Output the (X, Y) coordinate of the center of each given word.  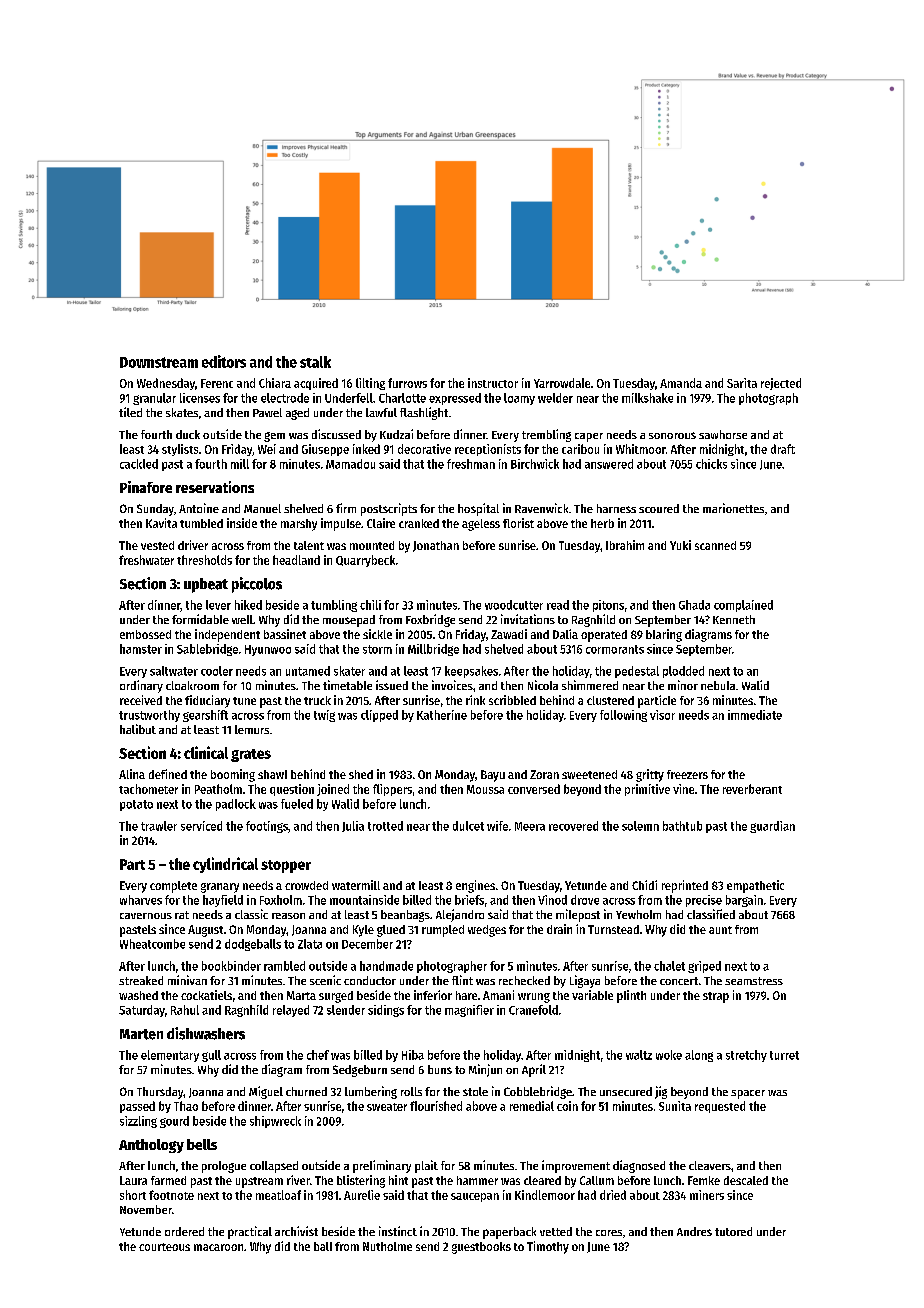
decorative (424, 449)
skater (349, 671)
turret (784, 1055)
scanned (715, 545)
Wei (267, 449)
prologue (224, 1167)
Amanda (681, 383)
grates (251, 755)
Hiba (413, 1055)
